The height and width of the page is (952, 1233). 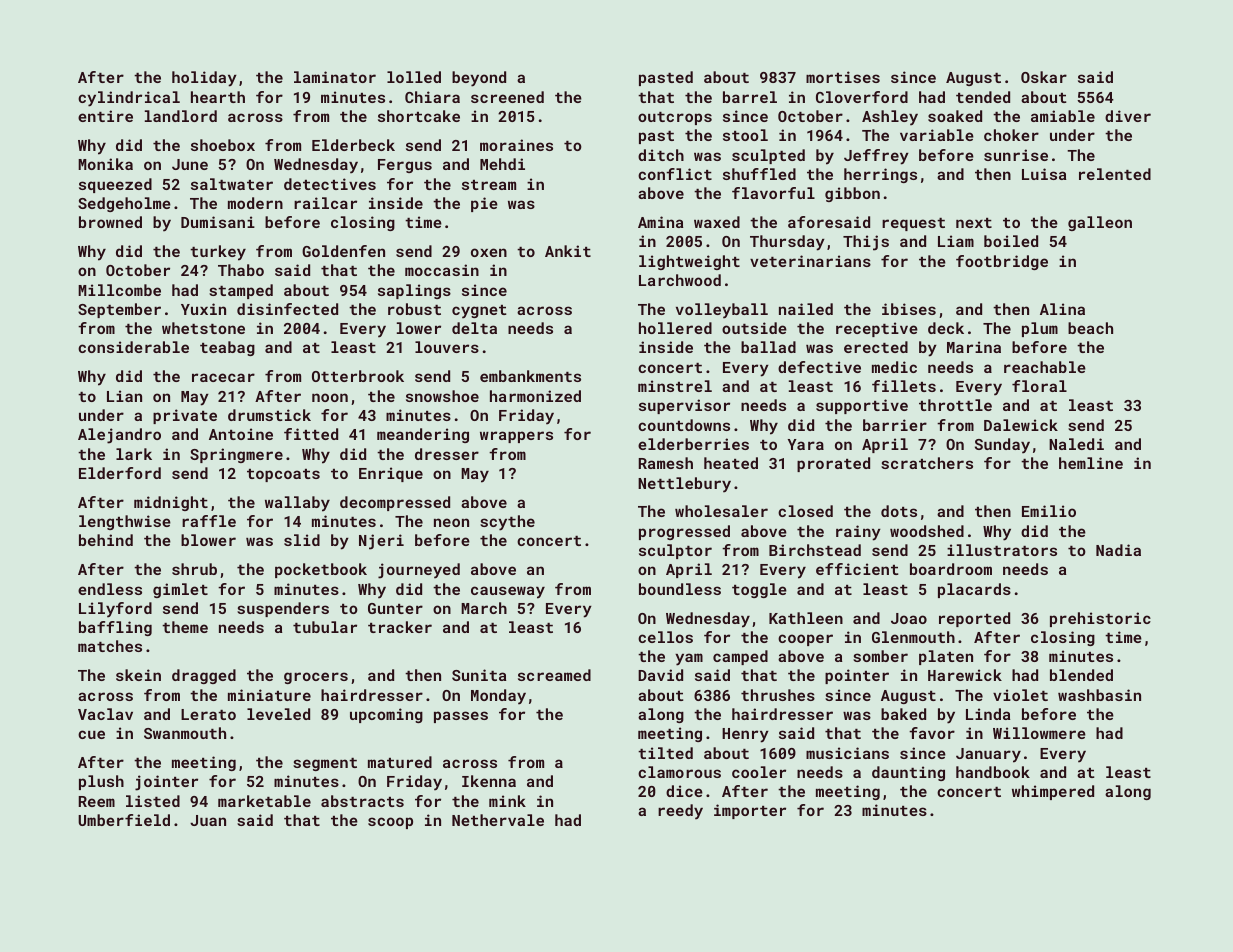 I want to click on landlord, so click(x=181, y=116).
